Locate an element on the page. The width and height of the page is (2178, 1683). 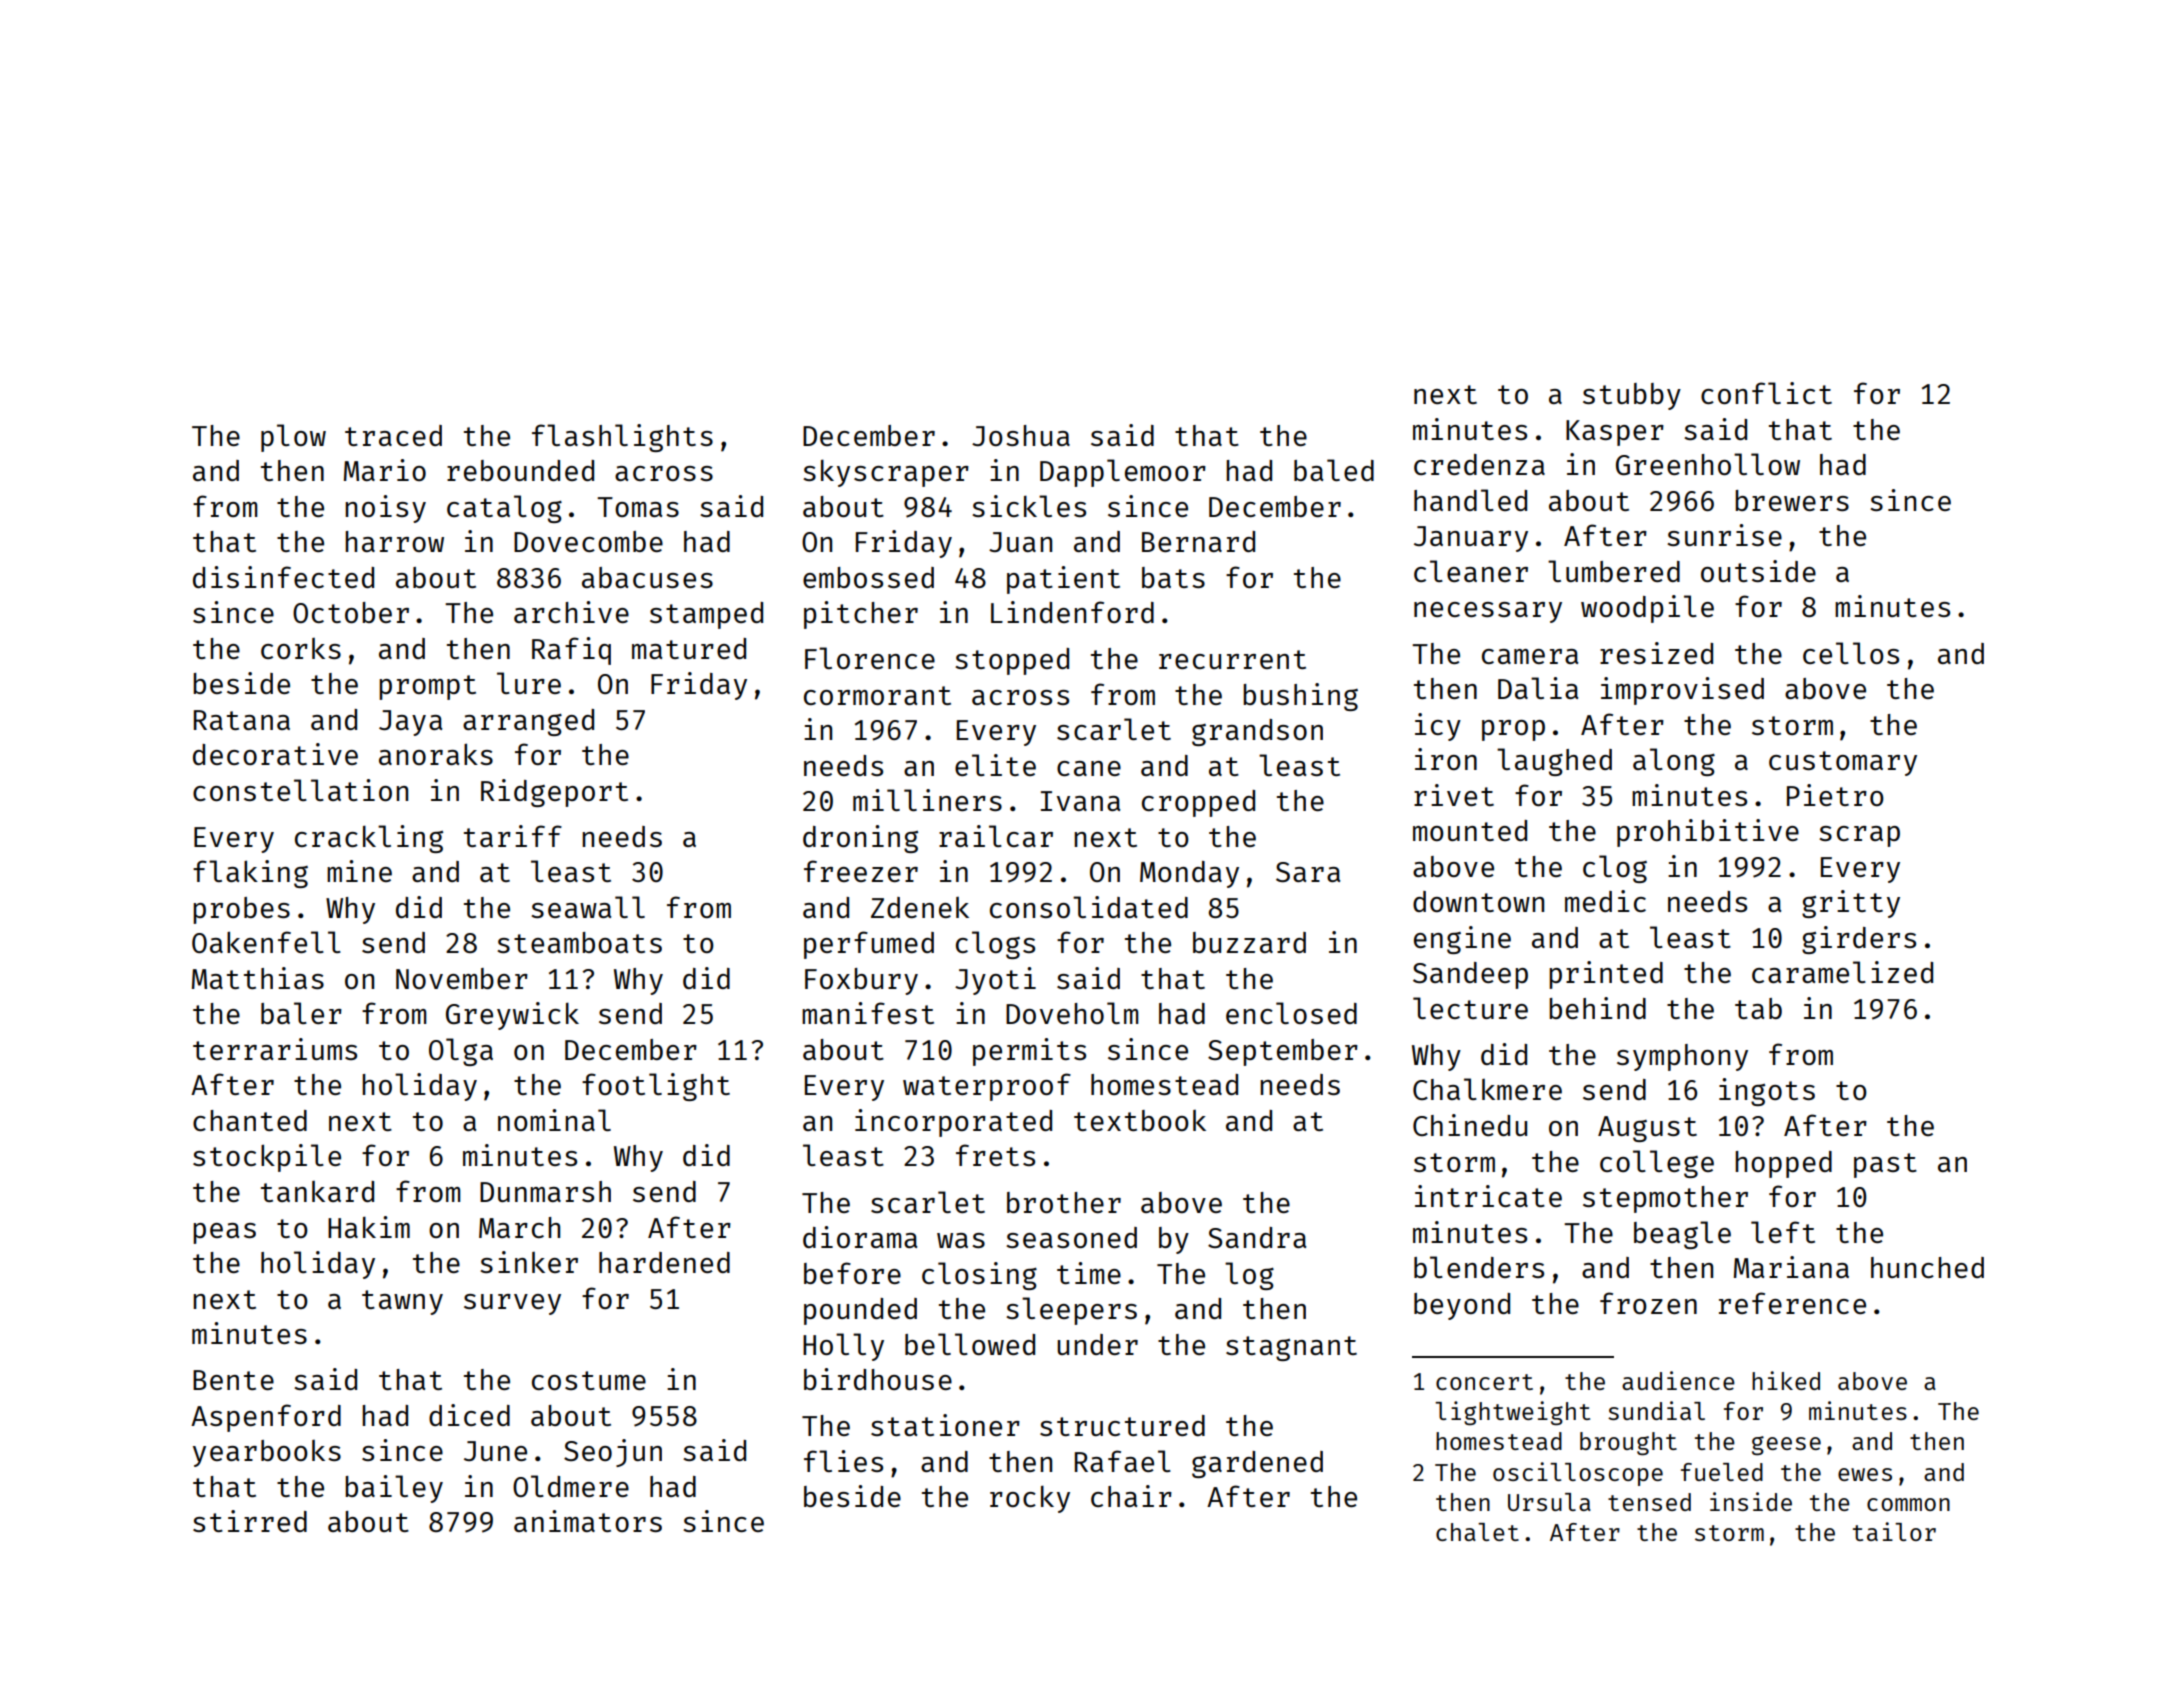
gritty is located at coordinates (1851, 904).
